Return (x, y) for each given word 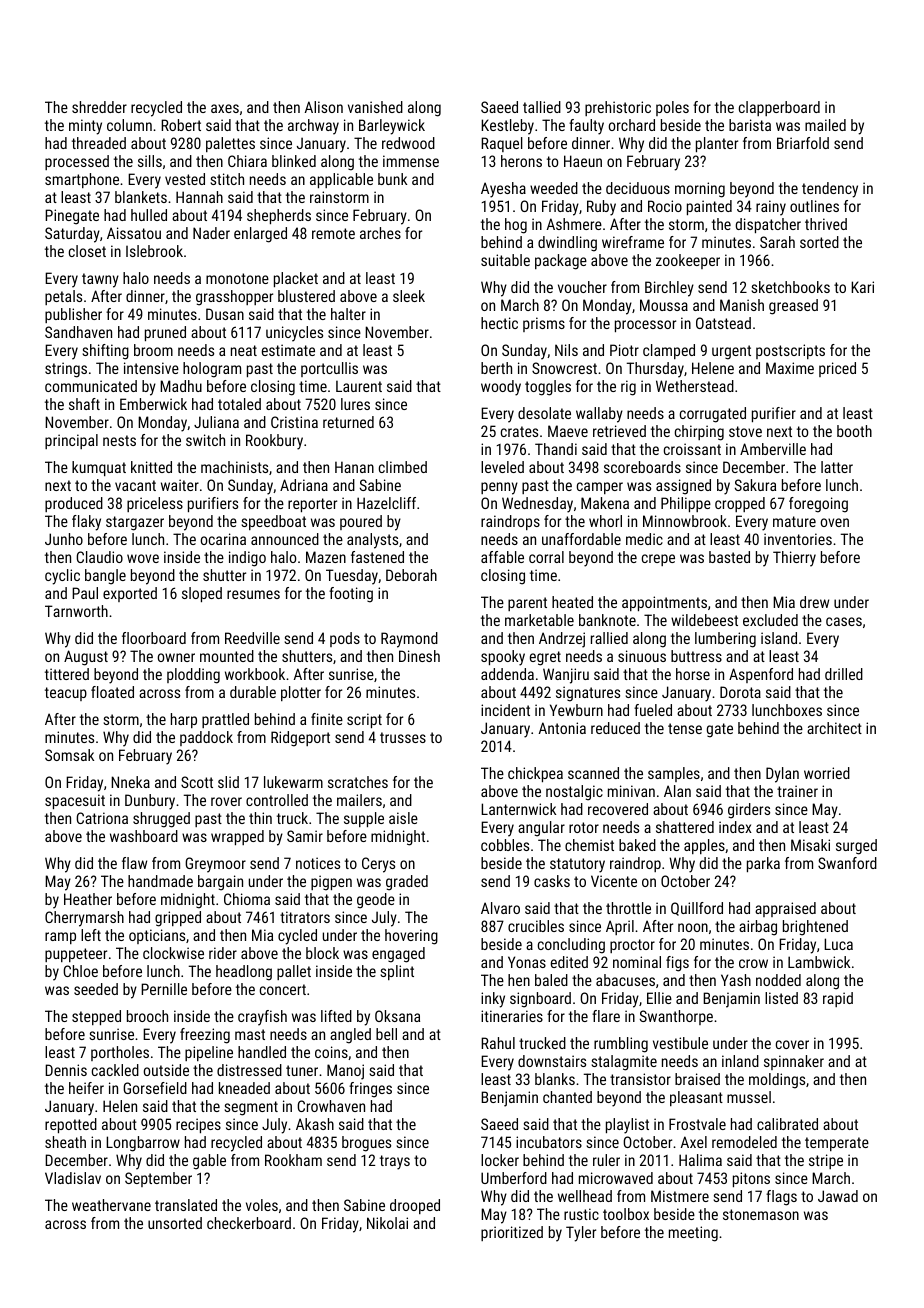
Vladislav (73, 1178)
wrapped (237, 837)
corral (546, 557)
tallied (542, 107)
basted (729, 557)
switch (205, 440)
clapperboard (779, 108)
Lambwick (819, 962)
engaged (398, 955)
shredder (99, 107)
